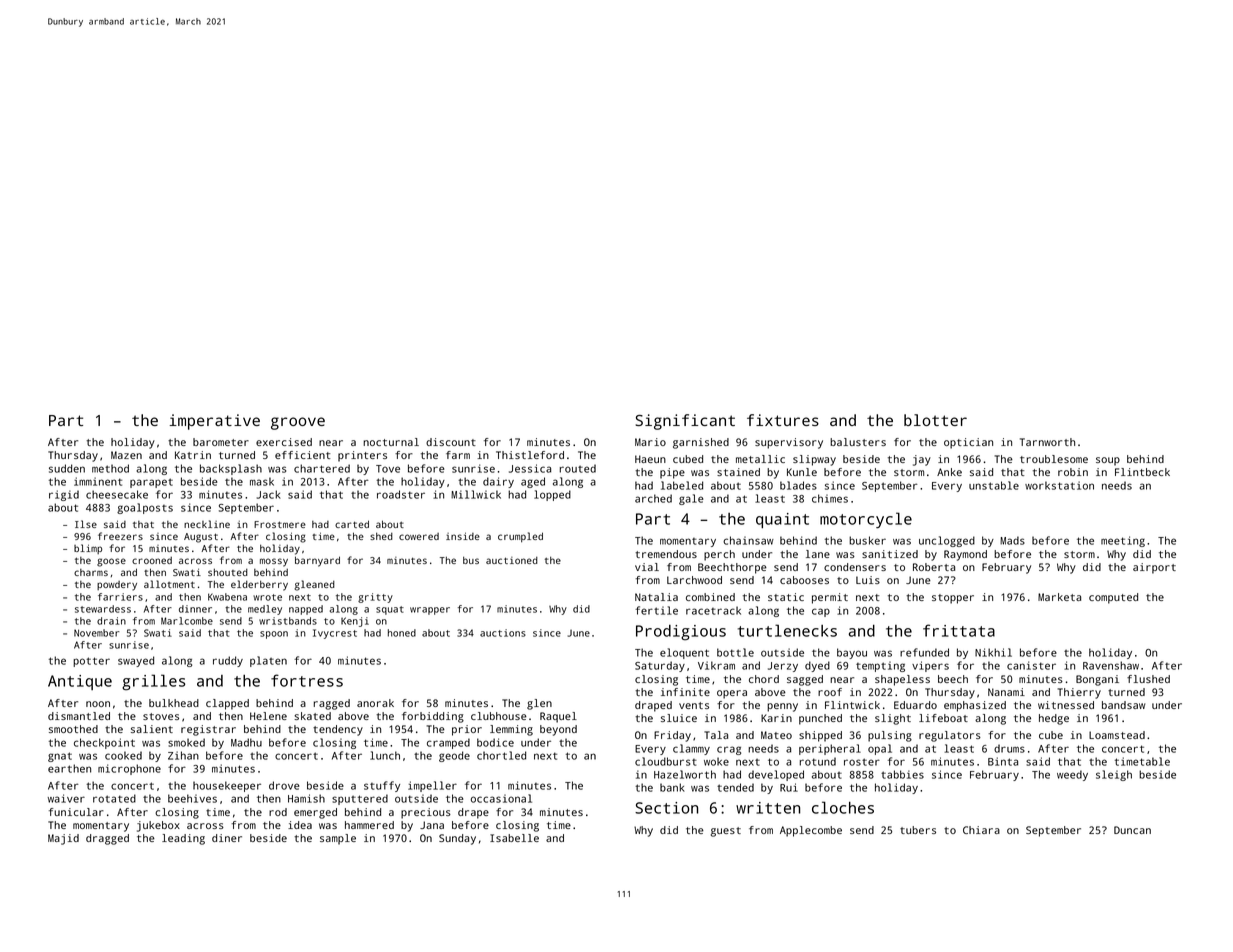 The image size is (1233, 952). I want to click on auctioned, so click(512, 560).
